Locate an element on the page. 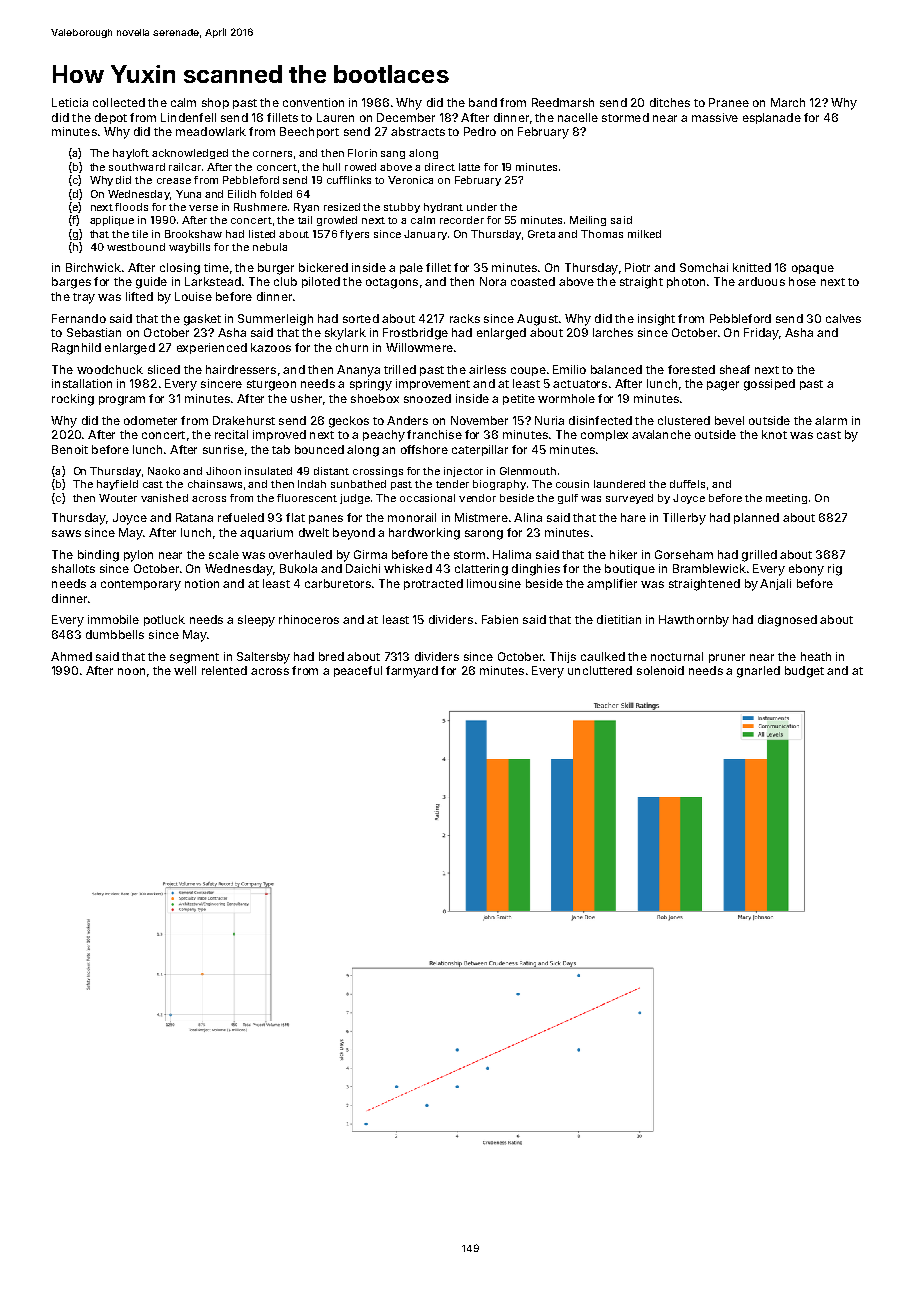 The height and width of the document is (1308, 924). Meiling is located at coordinates (588, 221).
